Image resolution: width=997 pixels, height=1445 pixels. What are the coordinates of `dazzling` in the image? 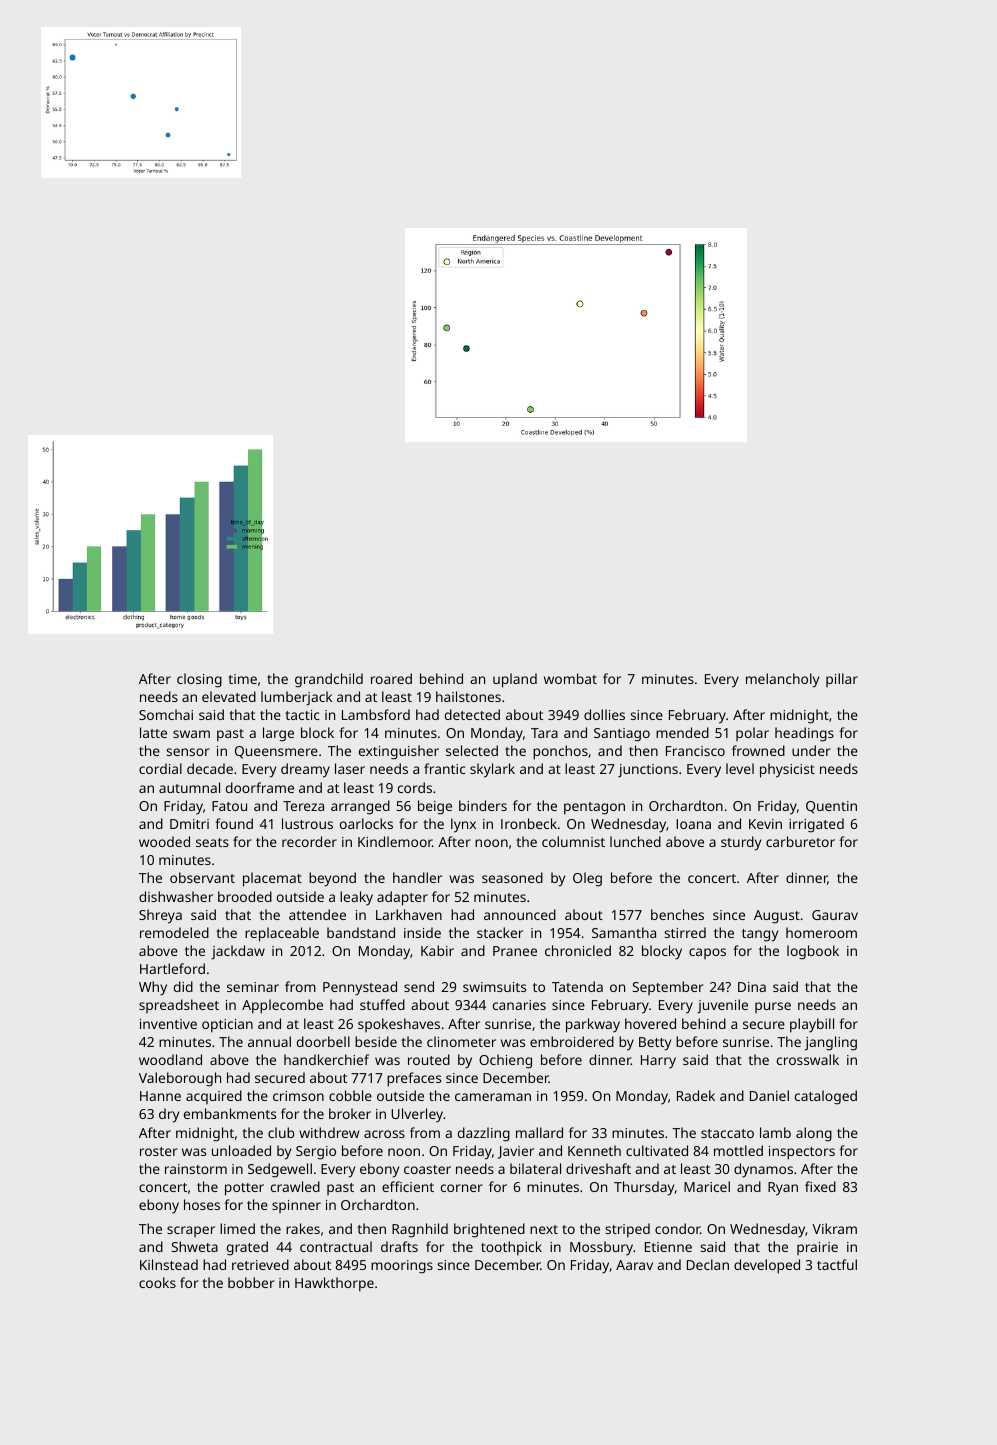 It's located at (484, 1134).
